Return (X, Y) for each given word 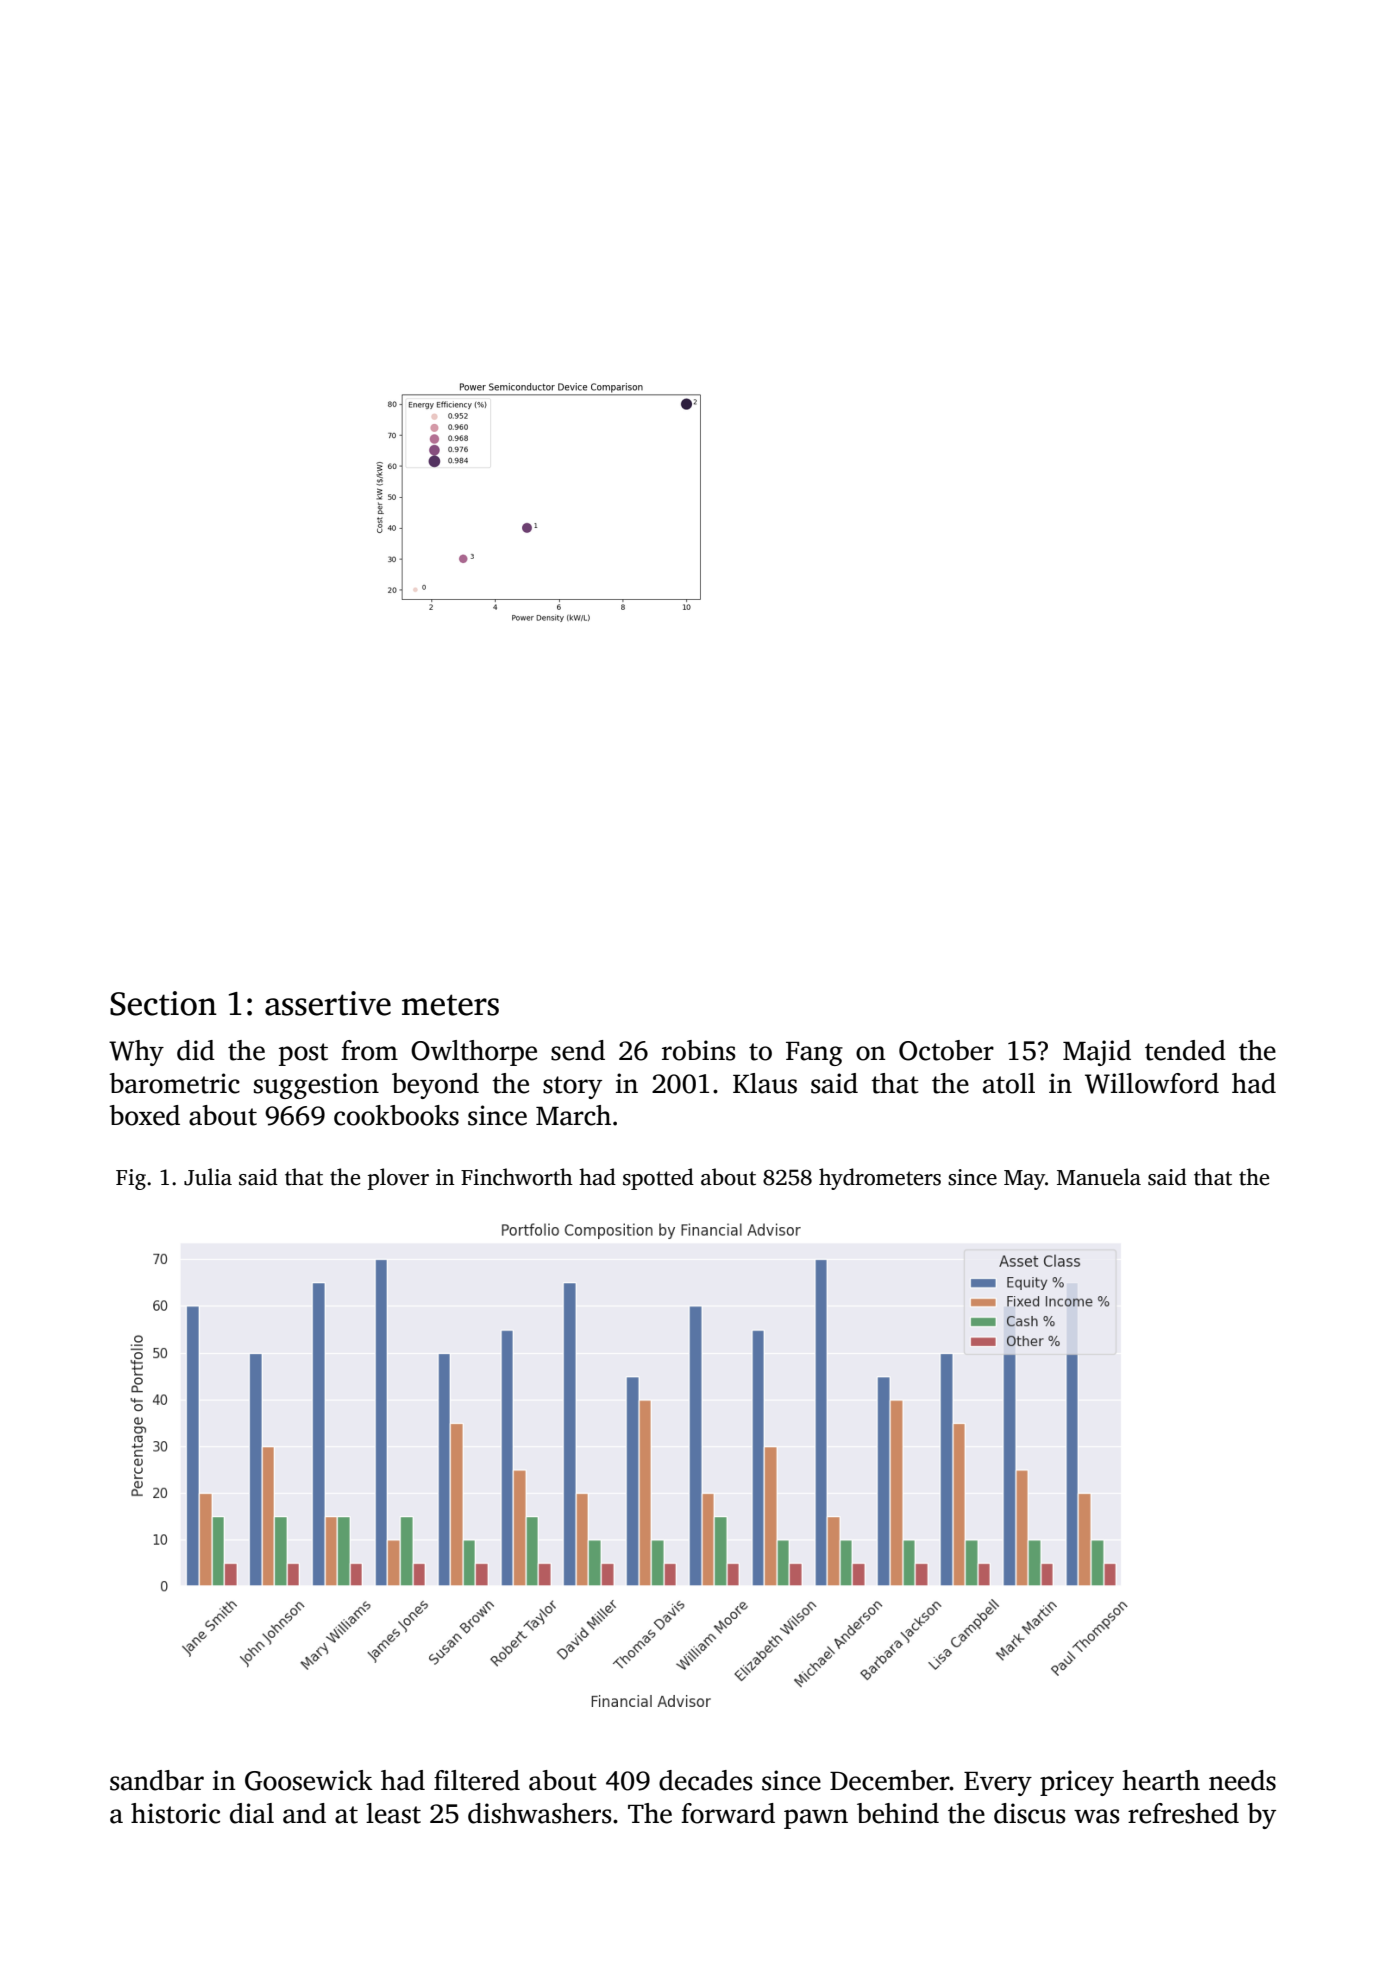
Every (998, 1784)
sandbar (157, 1780)
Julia (208, 1177)
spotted (658, 1179)
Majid (1097, 1053)
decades (706, 1780)
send (578, 1050)
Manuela (1099, 1177)
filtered (477, 1780)
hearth (1161, 1780)
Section (163, 1003)
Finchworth (517, 1177)
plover (398, 1179)
